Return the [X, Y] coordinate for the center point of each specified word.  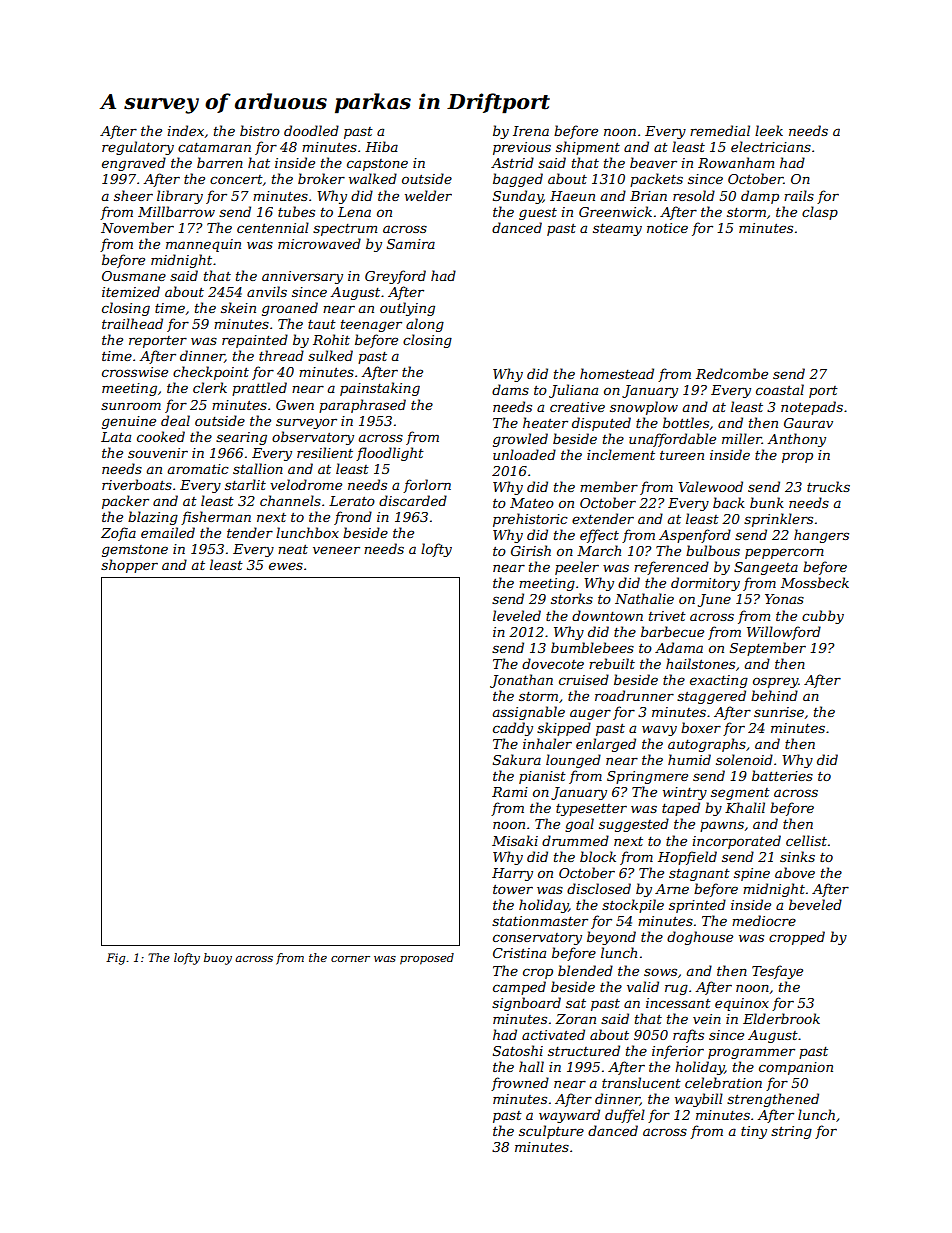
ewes [286, 566]
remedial [720, 130]
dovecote [553, 663]
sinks [797, 856]
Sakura [517, 759]
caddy [513, 729]
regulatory [138, 148]
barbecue [672, 631]
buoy [218, 959]
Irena [531, 131]
